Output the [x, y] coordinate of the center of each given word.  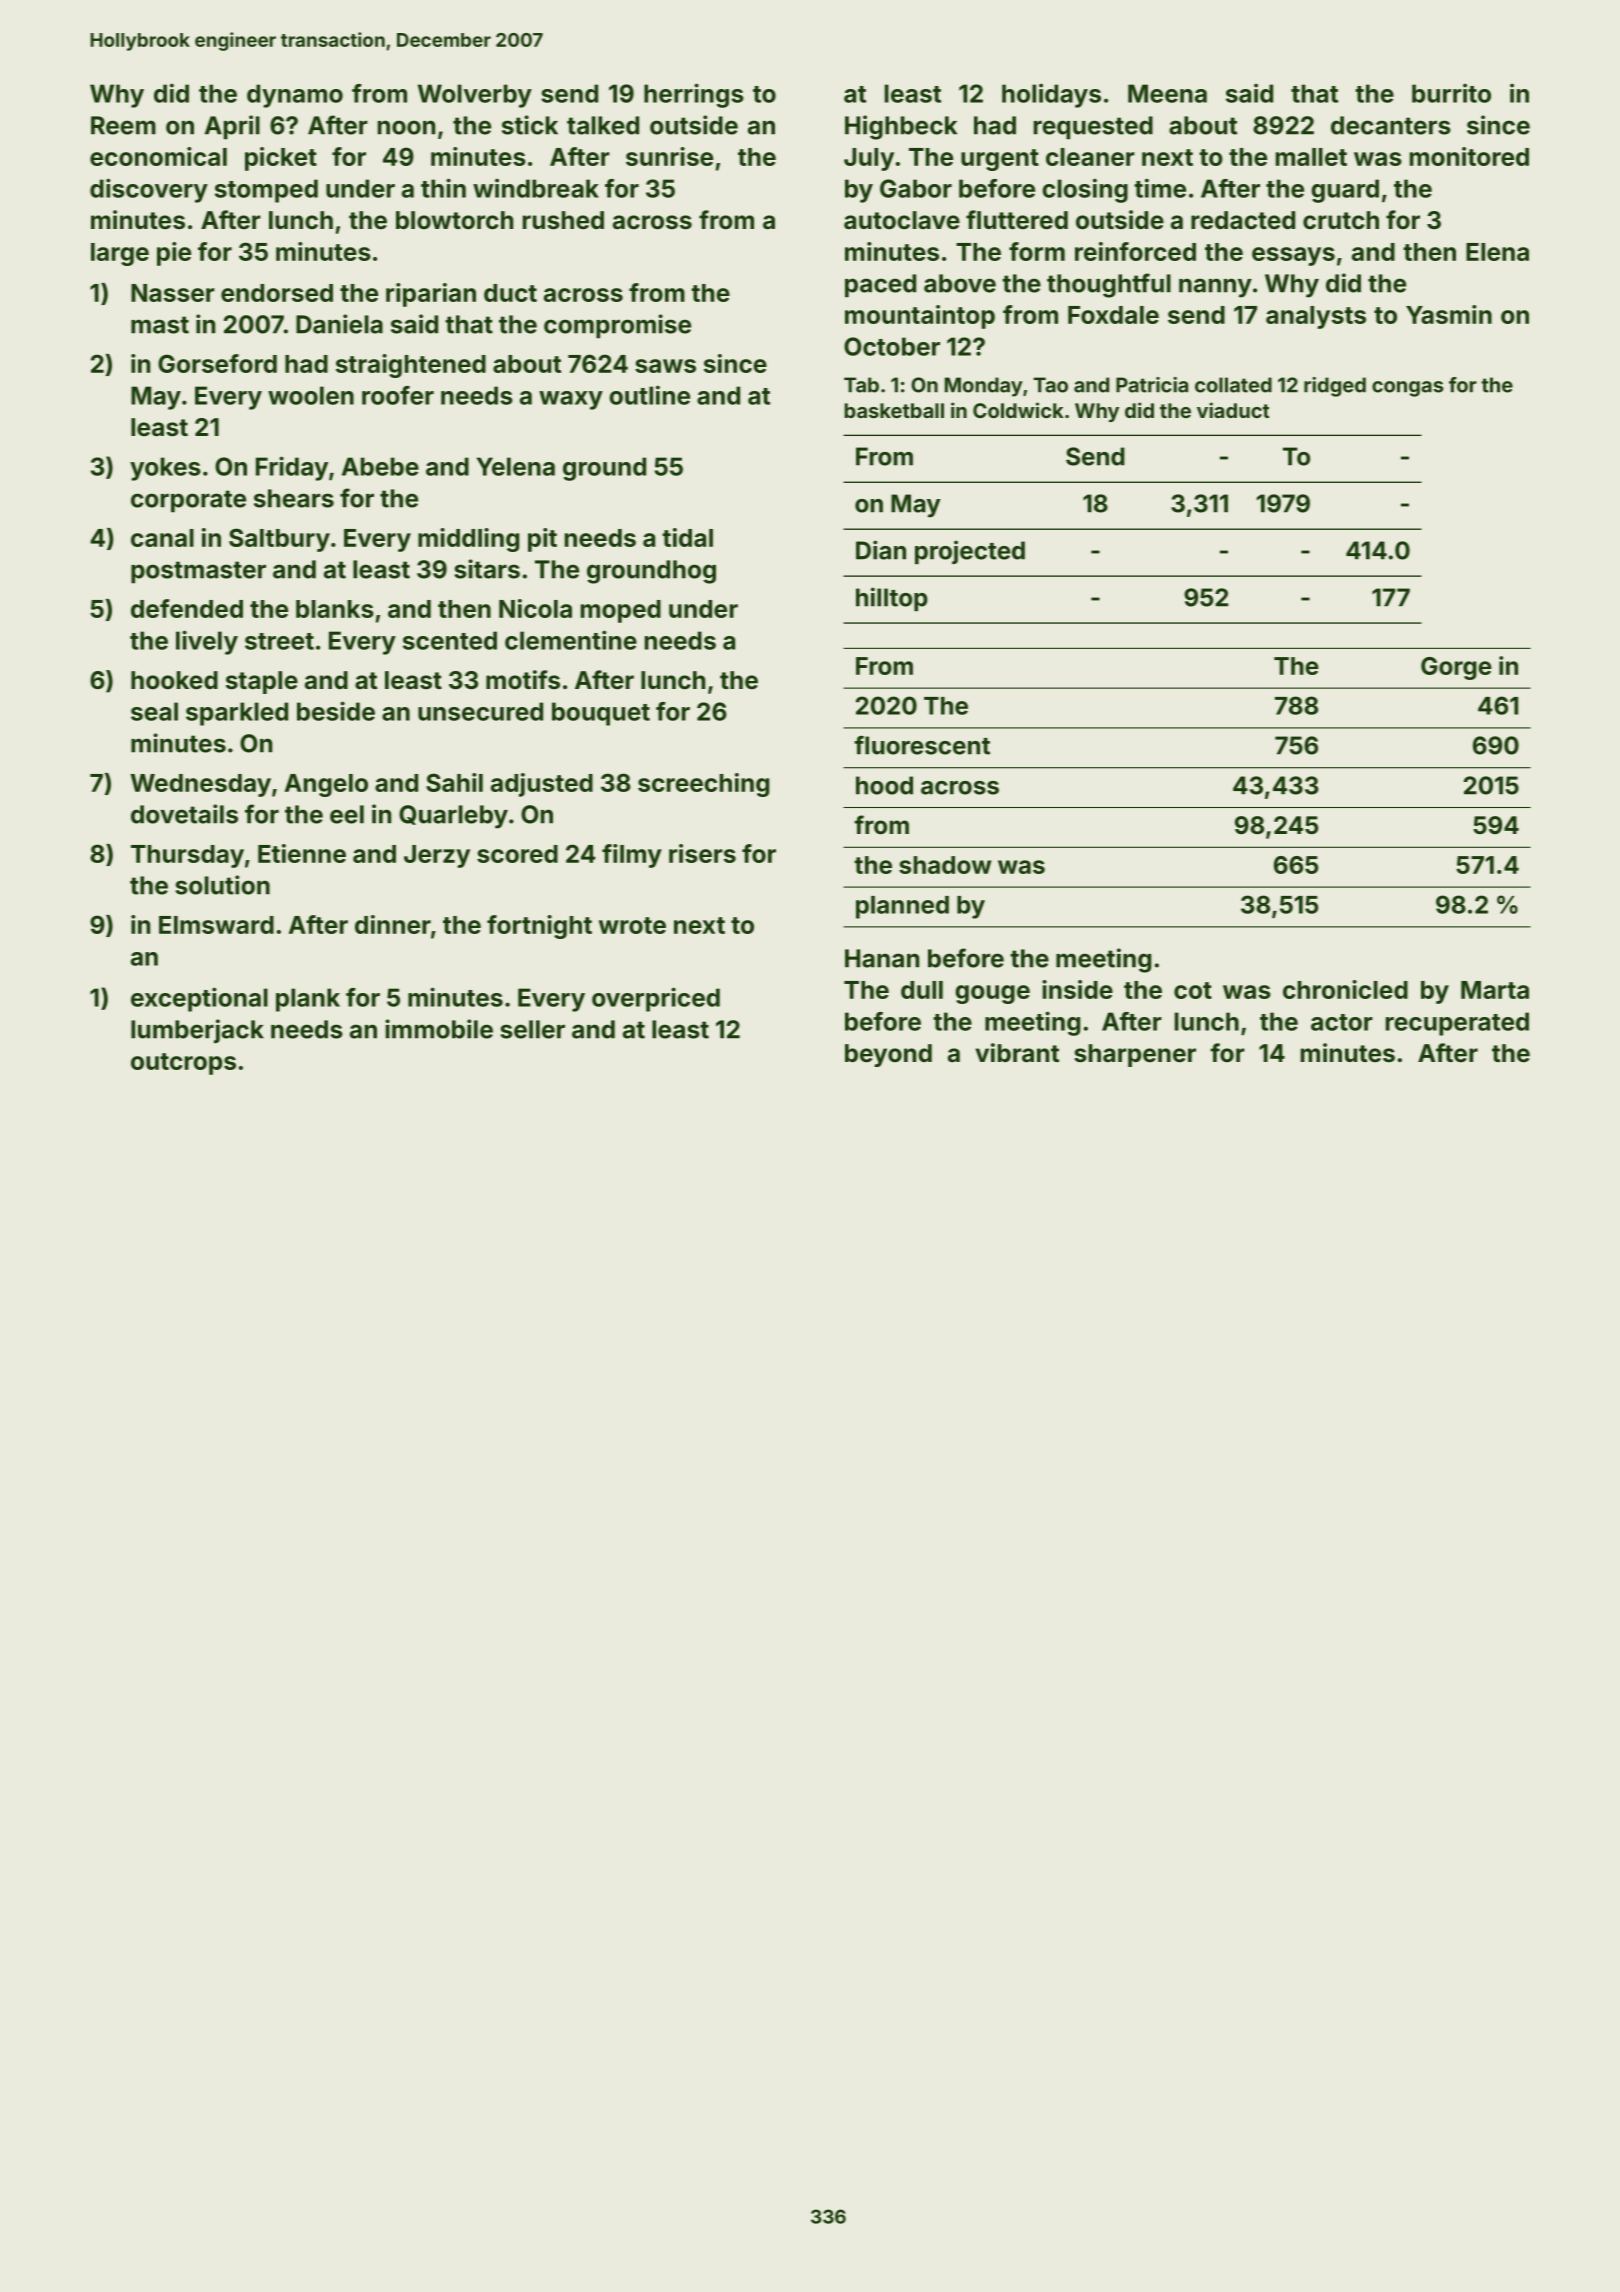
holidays [1051, 96]
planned [902, 907]
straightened [411, 366]
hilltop [892, 599]
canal [162, 538]
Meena [1167, 93]
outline [649, 395]
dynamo [295, 96]
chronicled [1345, 989]
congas [1407, 389]
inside [1077, 989]
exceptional [199, 999]
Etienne [302, 853]
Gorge [1456, 668]
